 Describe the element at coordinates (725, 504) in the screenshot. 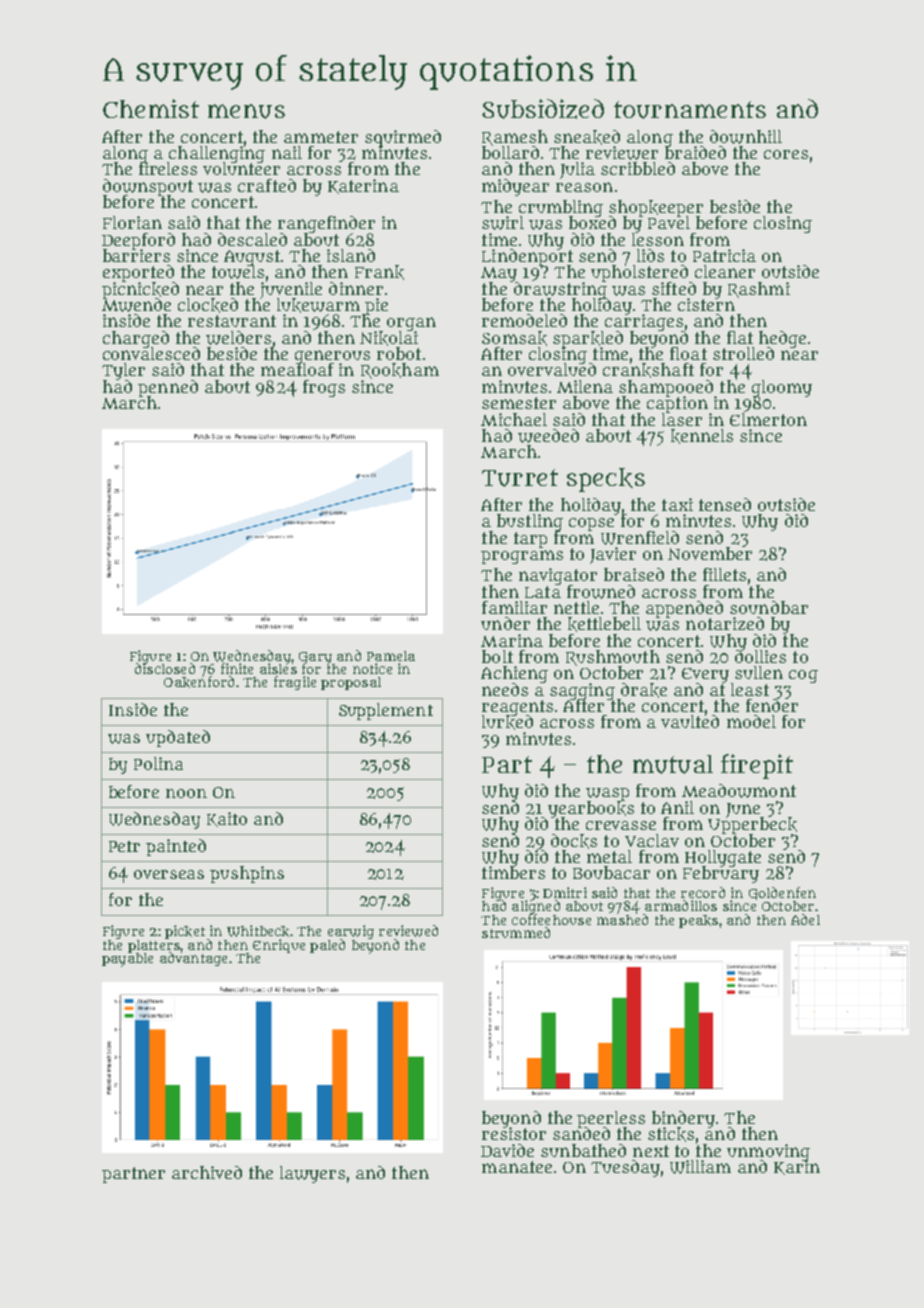

I see `tensed` at that location.
